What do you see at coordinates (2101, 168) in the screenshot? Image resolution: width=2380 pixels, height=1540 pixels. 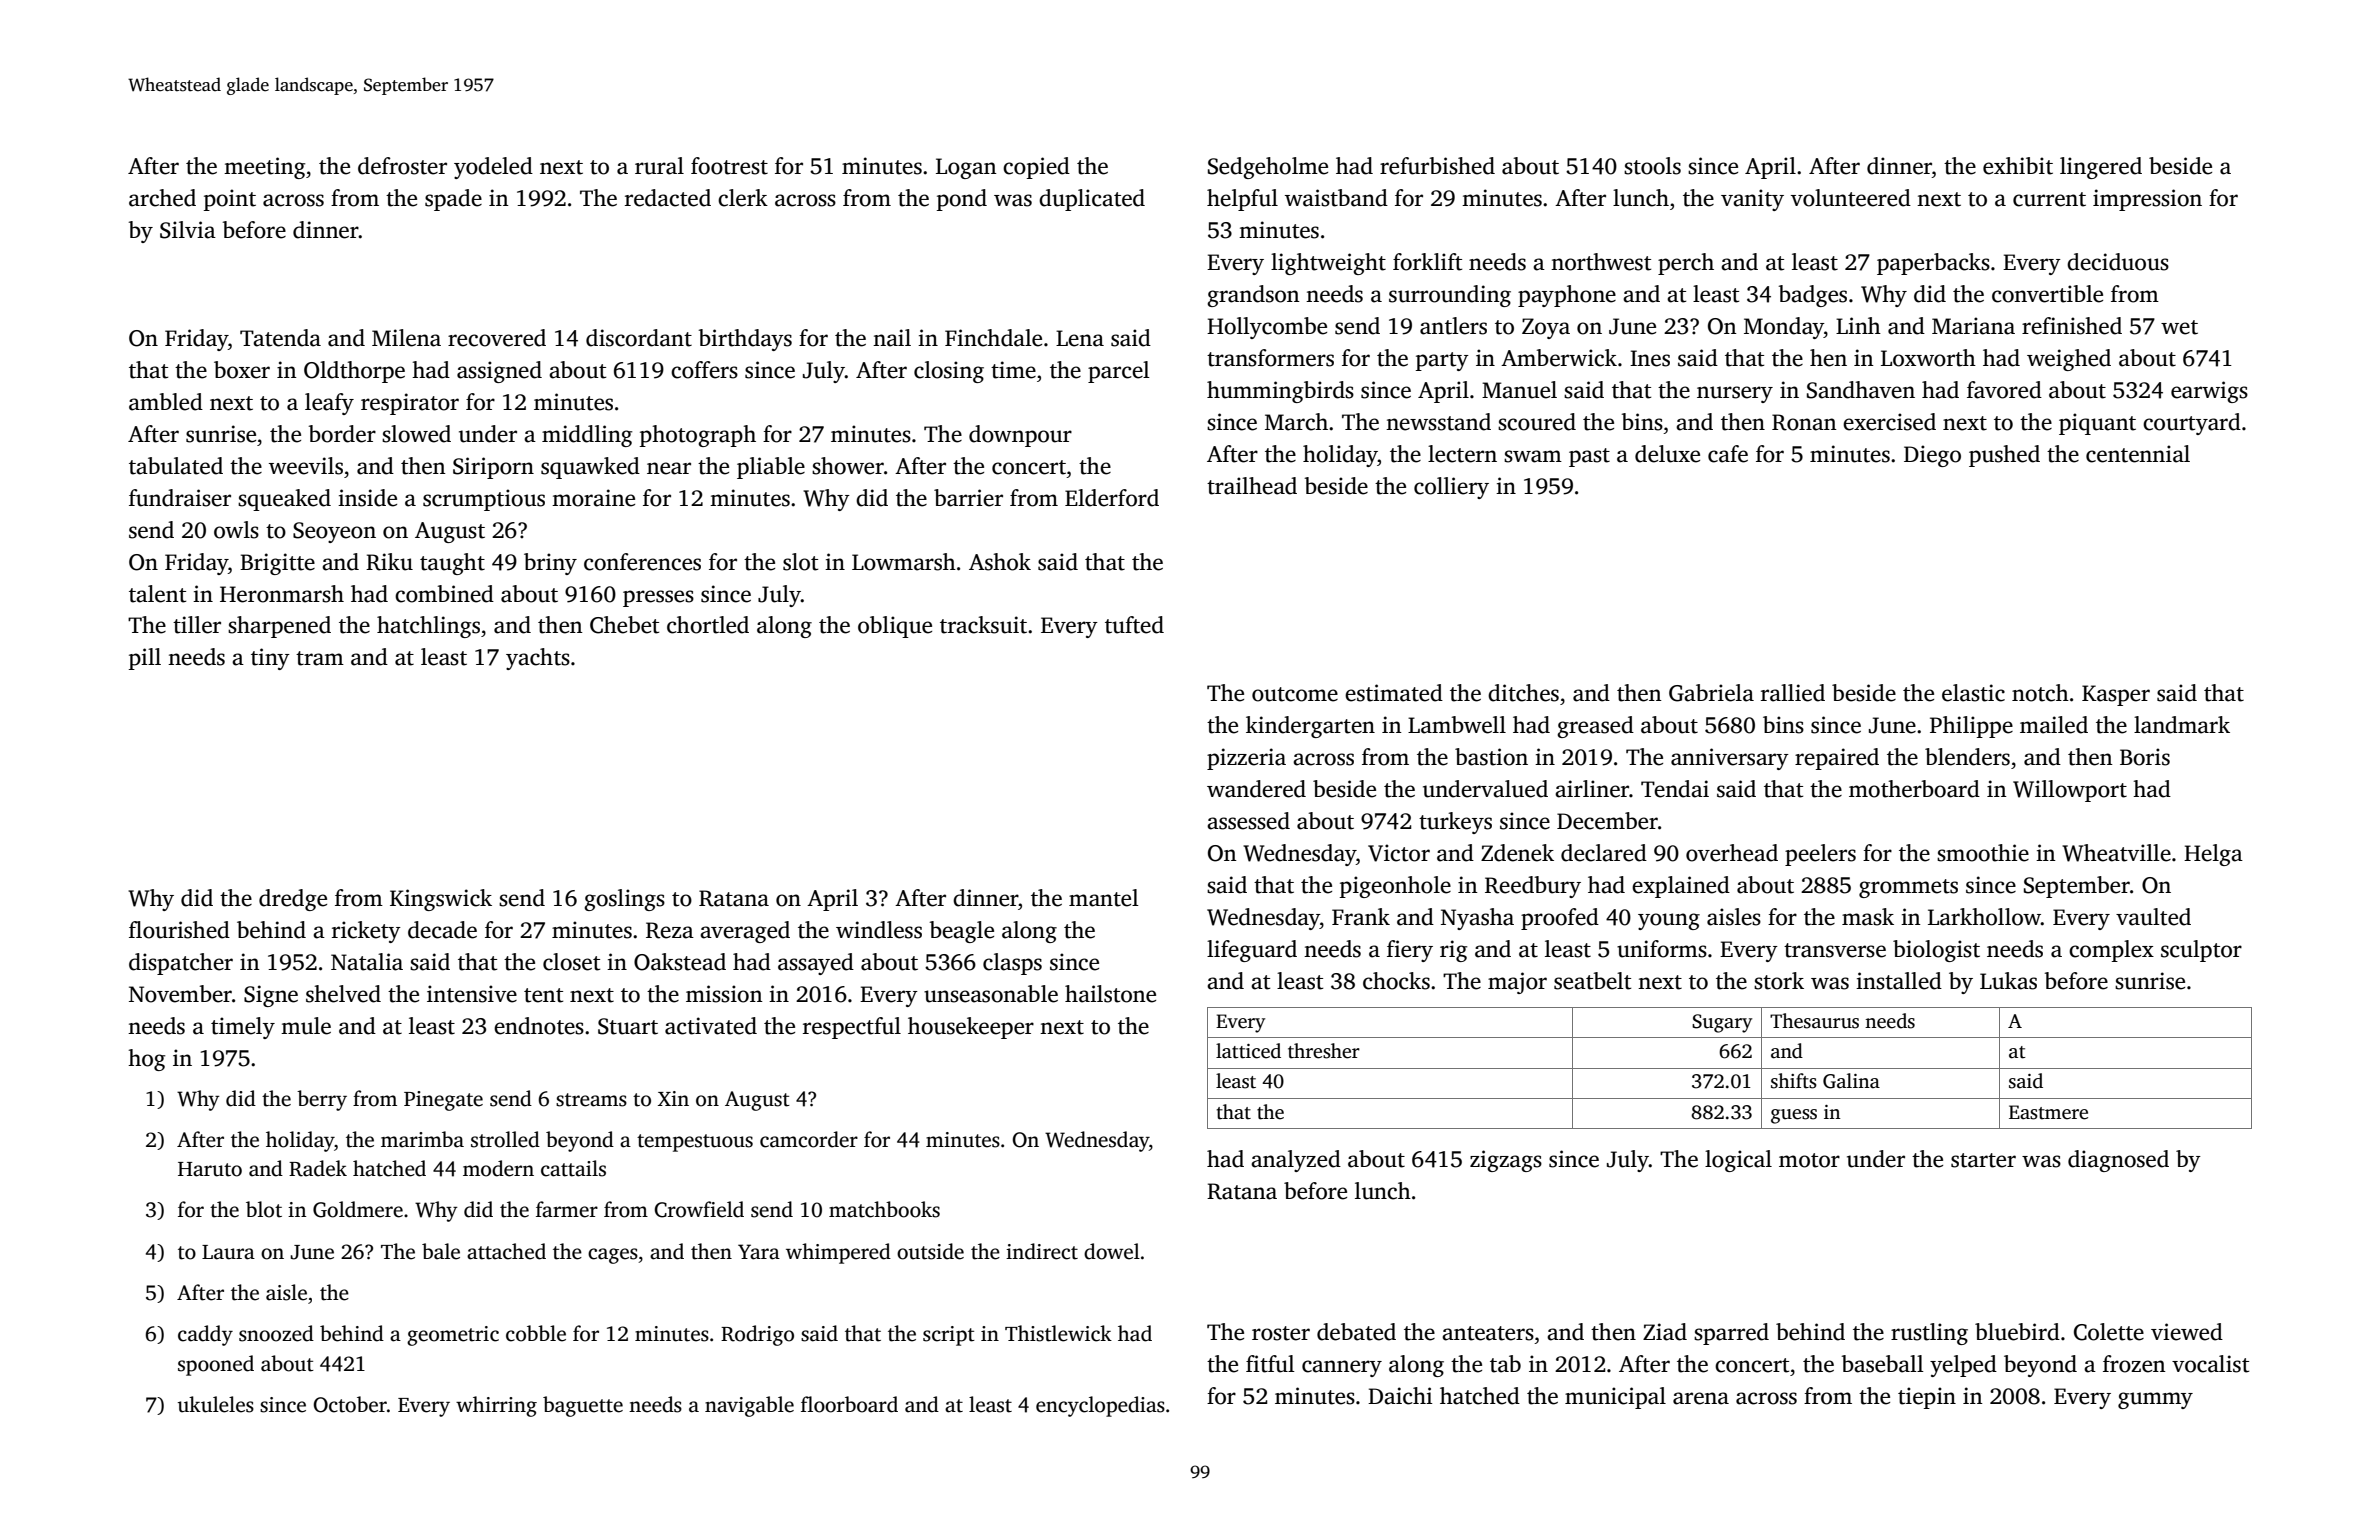 I see `lingered` at bounding box center [2101, 168].
